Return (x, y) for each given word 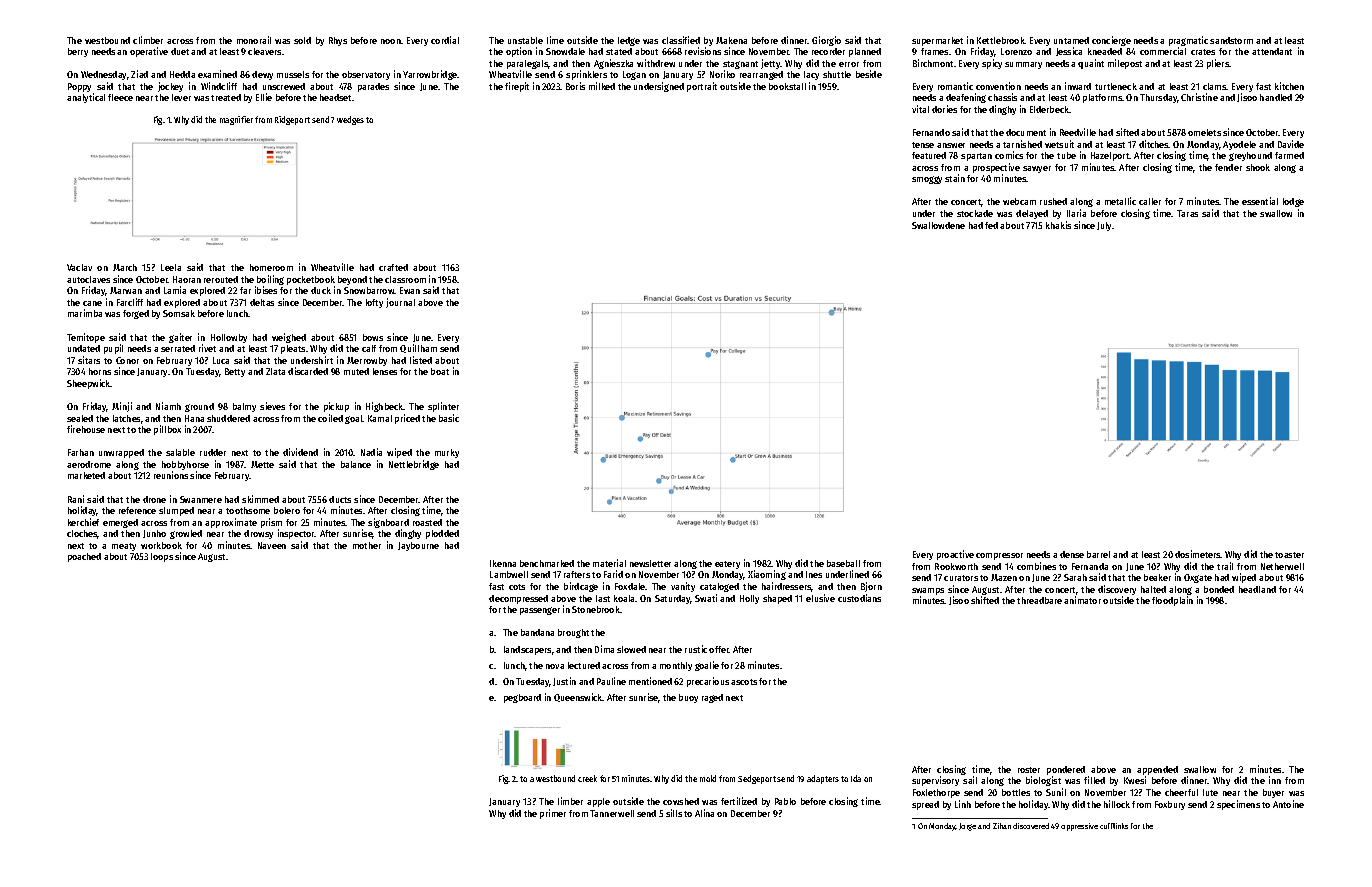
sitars (89, 360)
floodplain (1172, 601)
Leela (171, 267)
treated (226, 97)
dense (1072, 554)
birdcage (581, 587)
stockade (975, 213)
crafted (393, 267)
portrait (702, 87)
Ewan (410, 290)
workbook (161, 545)
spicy (992, 64)
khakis (1058, 225)
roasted (427, 522)
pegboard (522, 698)
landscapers (527, 650)
